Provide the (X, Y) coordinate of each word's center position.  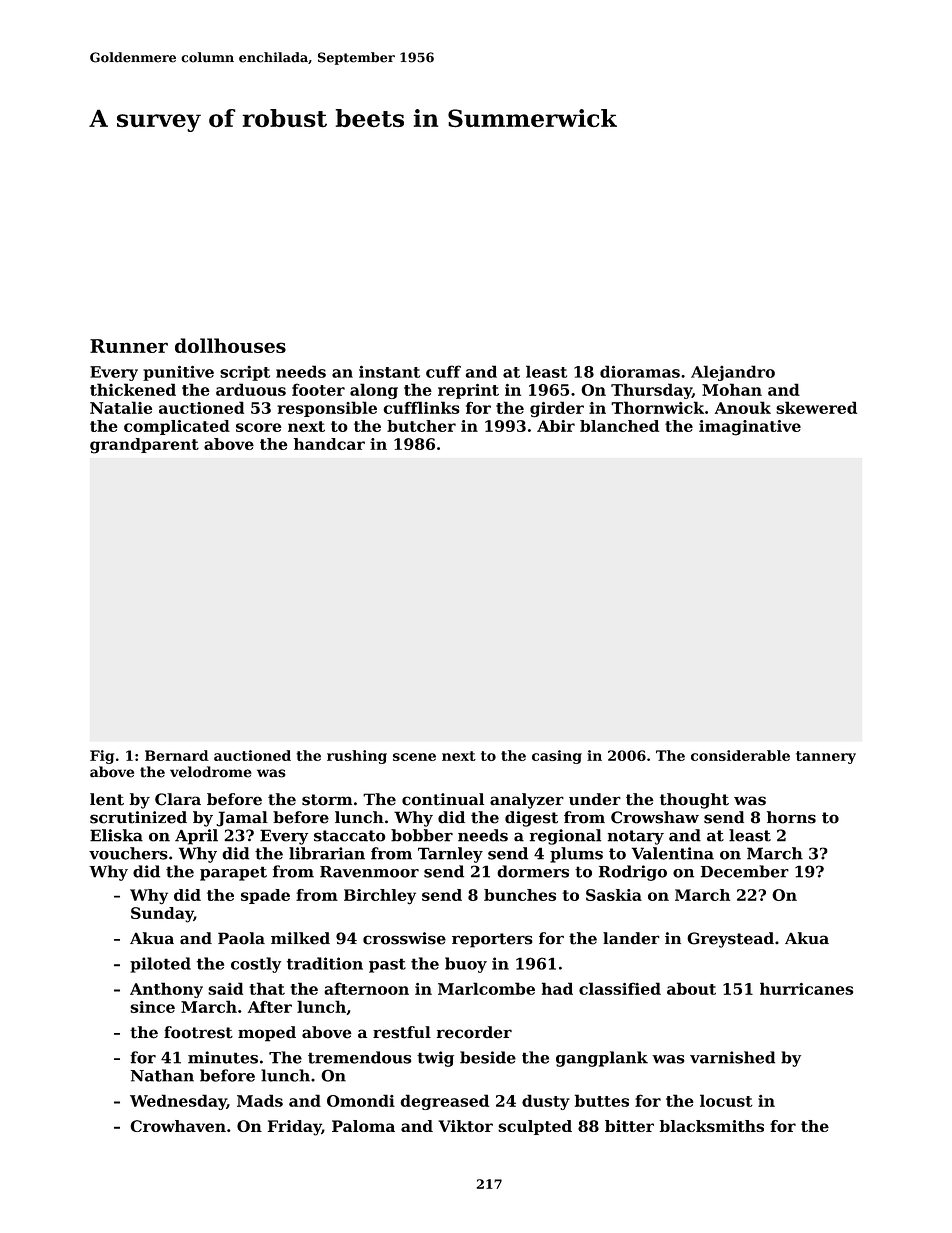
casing (557, 757)
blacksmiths (712, 1126)
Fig (102, 757)
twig (435, 1059)
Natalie (121, 407)
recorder (474, 1032)
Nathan (162, 1075)
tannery (826, 757)
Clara (178, 799)
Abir (556, 426)
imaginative (750, 428)
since (152, 1007)
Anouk (743, 407)
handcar (329, 444)
